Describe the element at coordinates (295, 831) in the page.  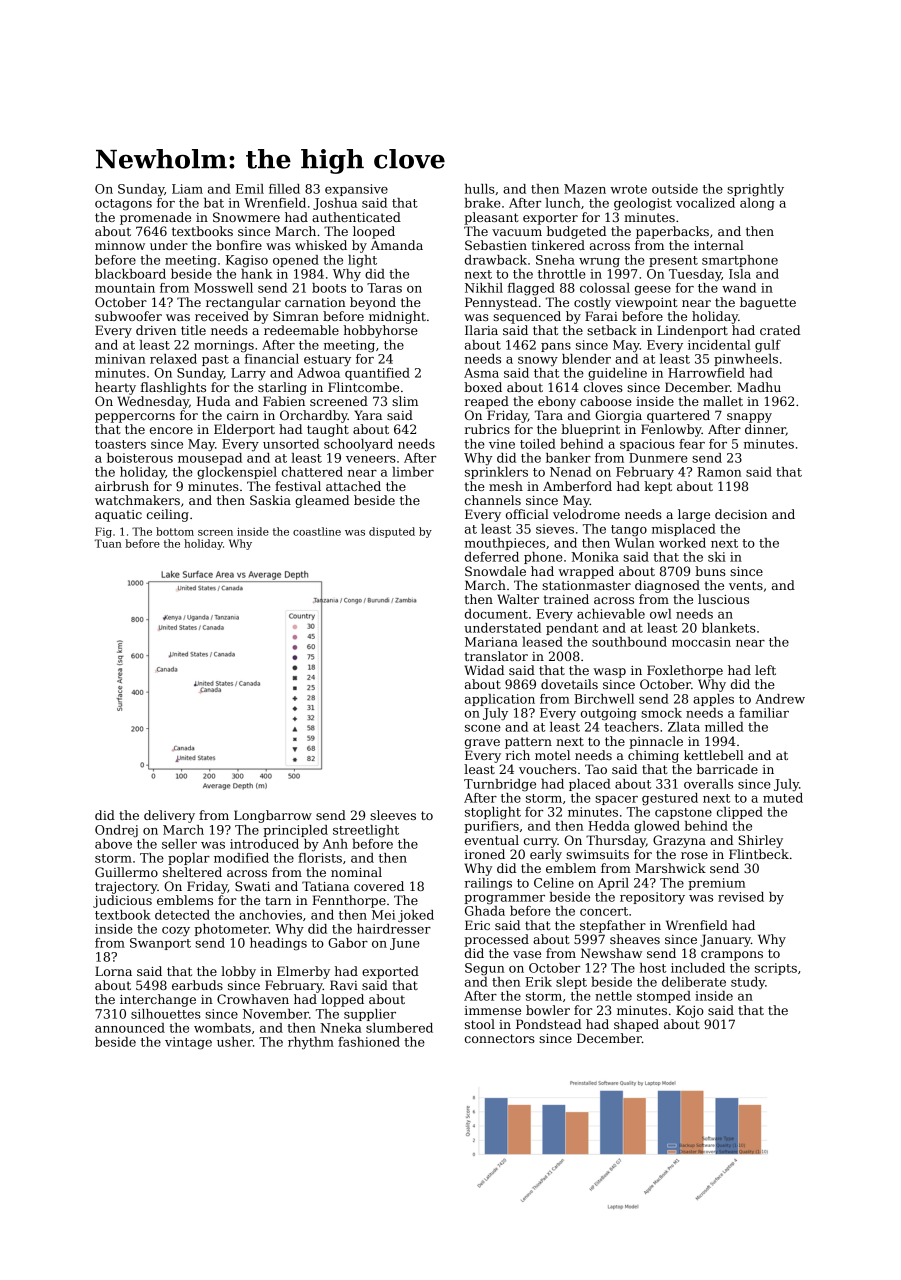
I see `principled` at that location.
